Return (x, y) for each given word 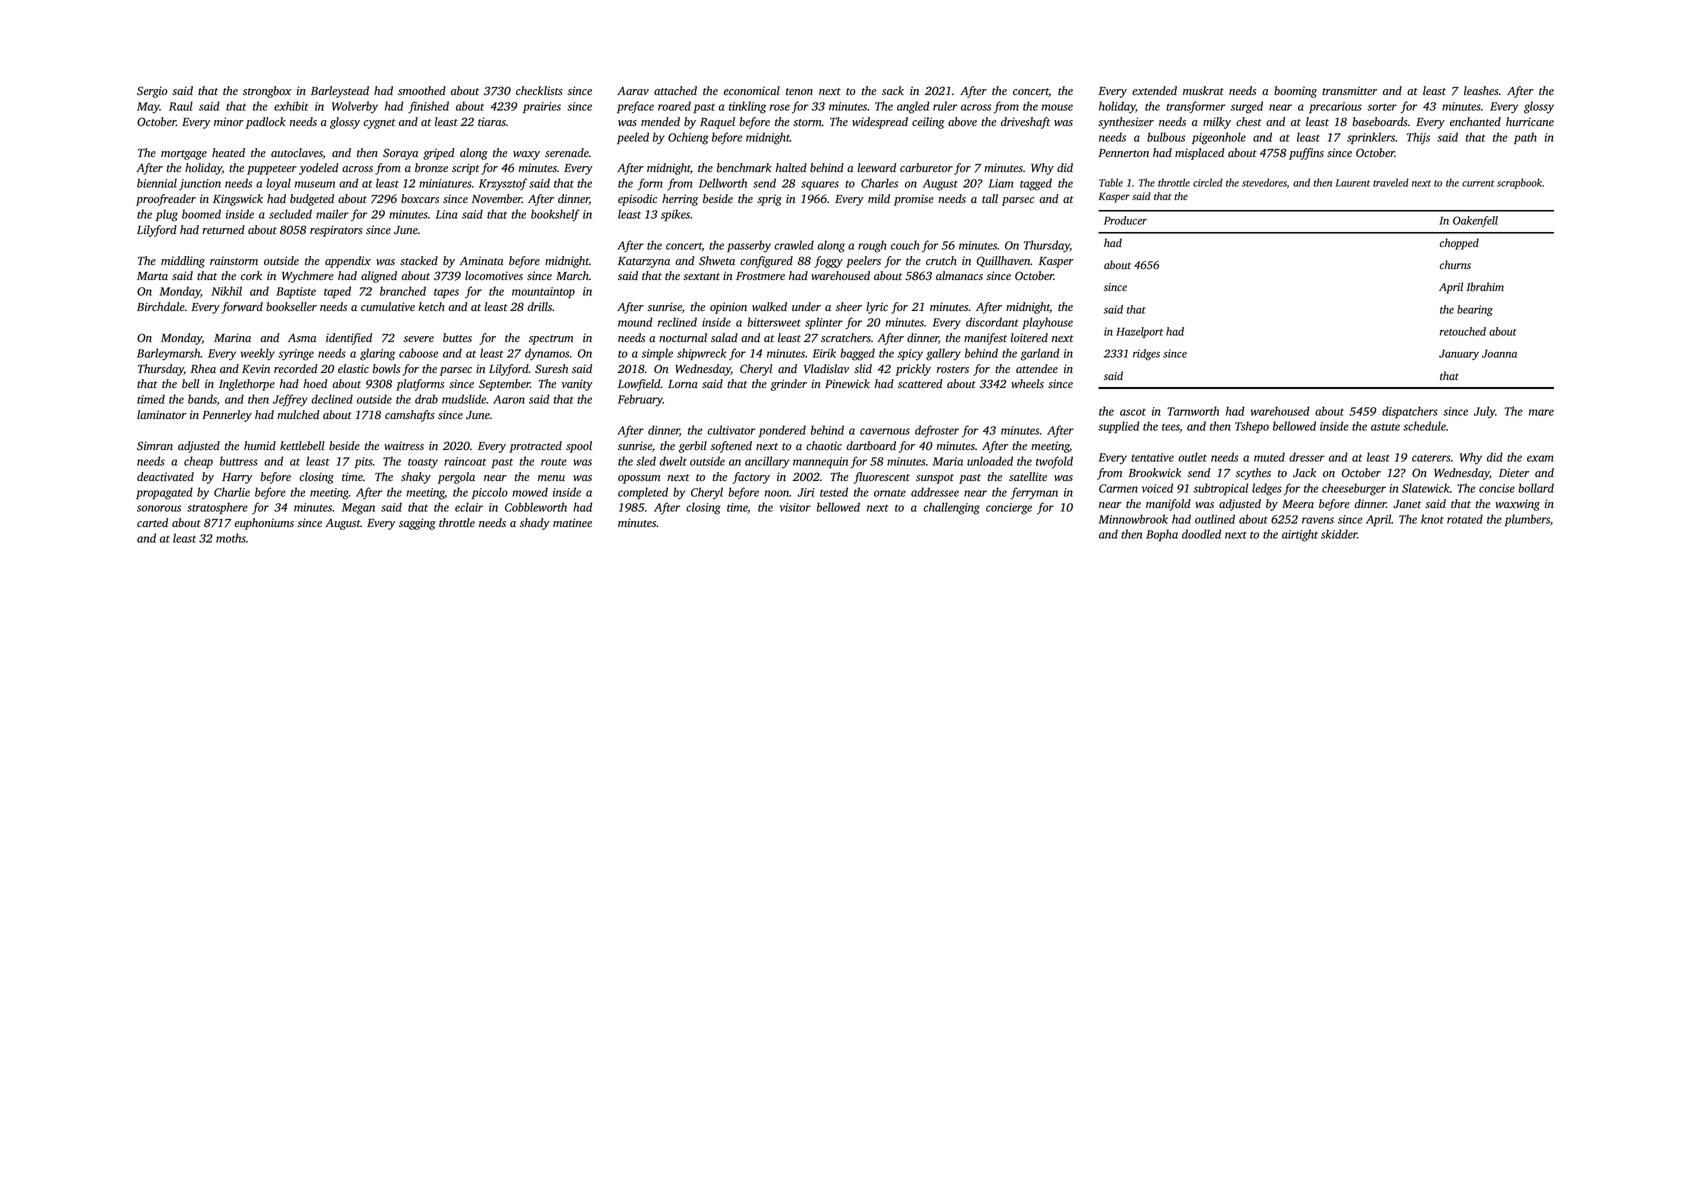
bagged (857, 354)
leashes (1481, 90)
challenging (951, 508)
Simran (155, 446)
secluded (290, 214)
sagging (417, 524)
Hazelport (1139, 332)
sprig (770, 200)
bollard (1536, 488)
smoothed (422, 90)
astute (1385, 427)
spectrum (551, 340)
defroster (937, 431)
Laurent (1352, 183)
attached (675, 90)
